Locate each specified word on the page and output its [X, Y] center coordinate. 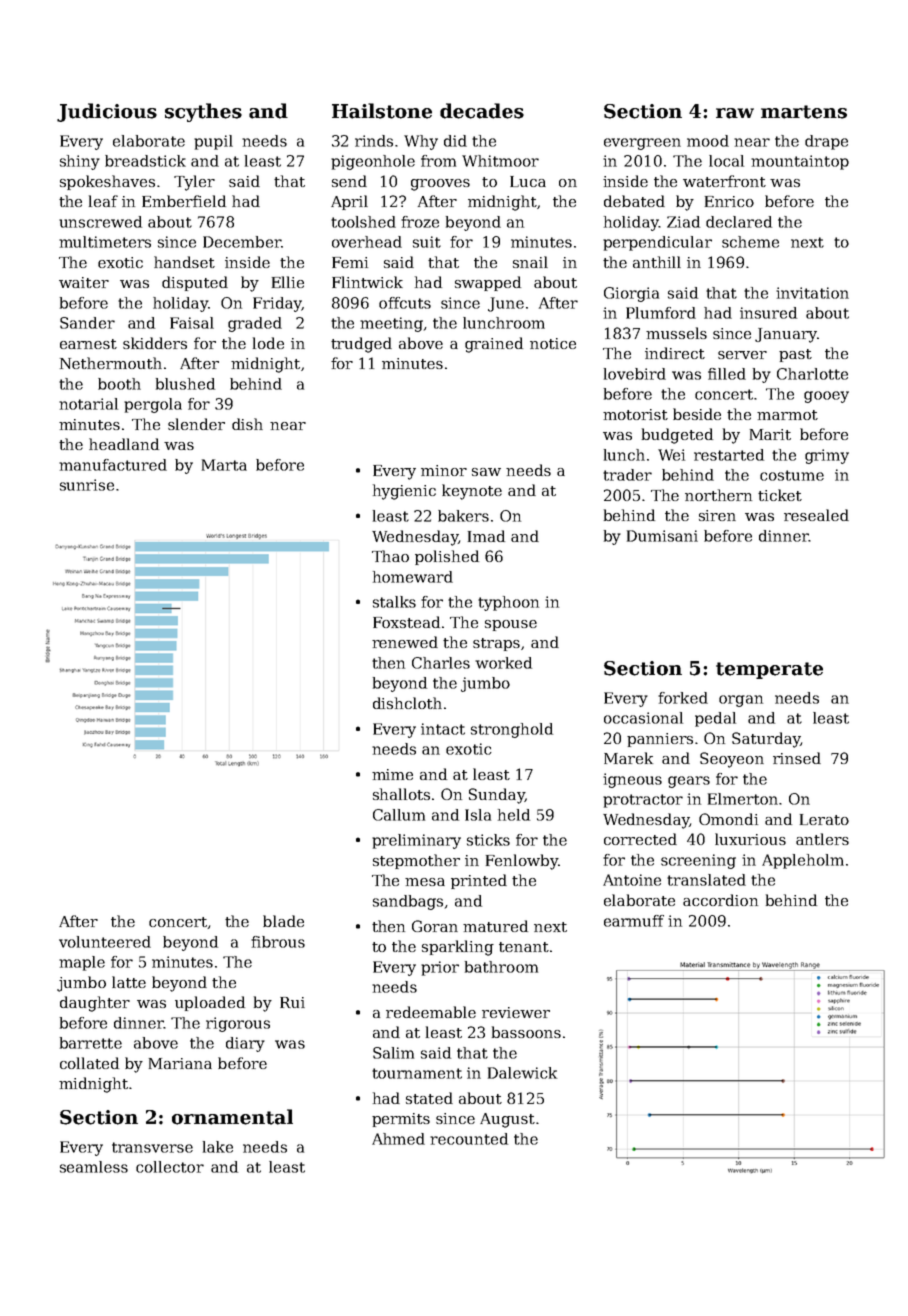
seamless [94, 1167]
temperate [769, 670]
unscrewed [100, 222]
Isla [478, 815]
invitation [812, 293]
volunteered [105, 942]
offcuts [405, 303]
